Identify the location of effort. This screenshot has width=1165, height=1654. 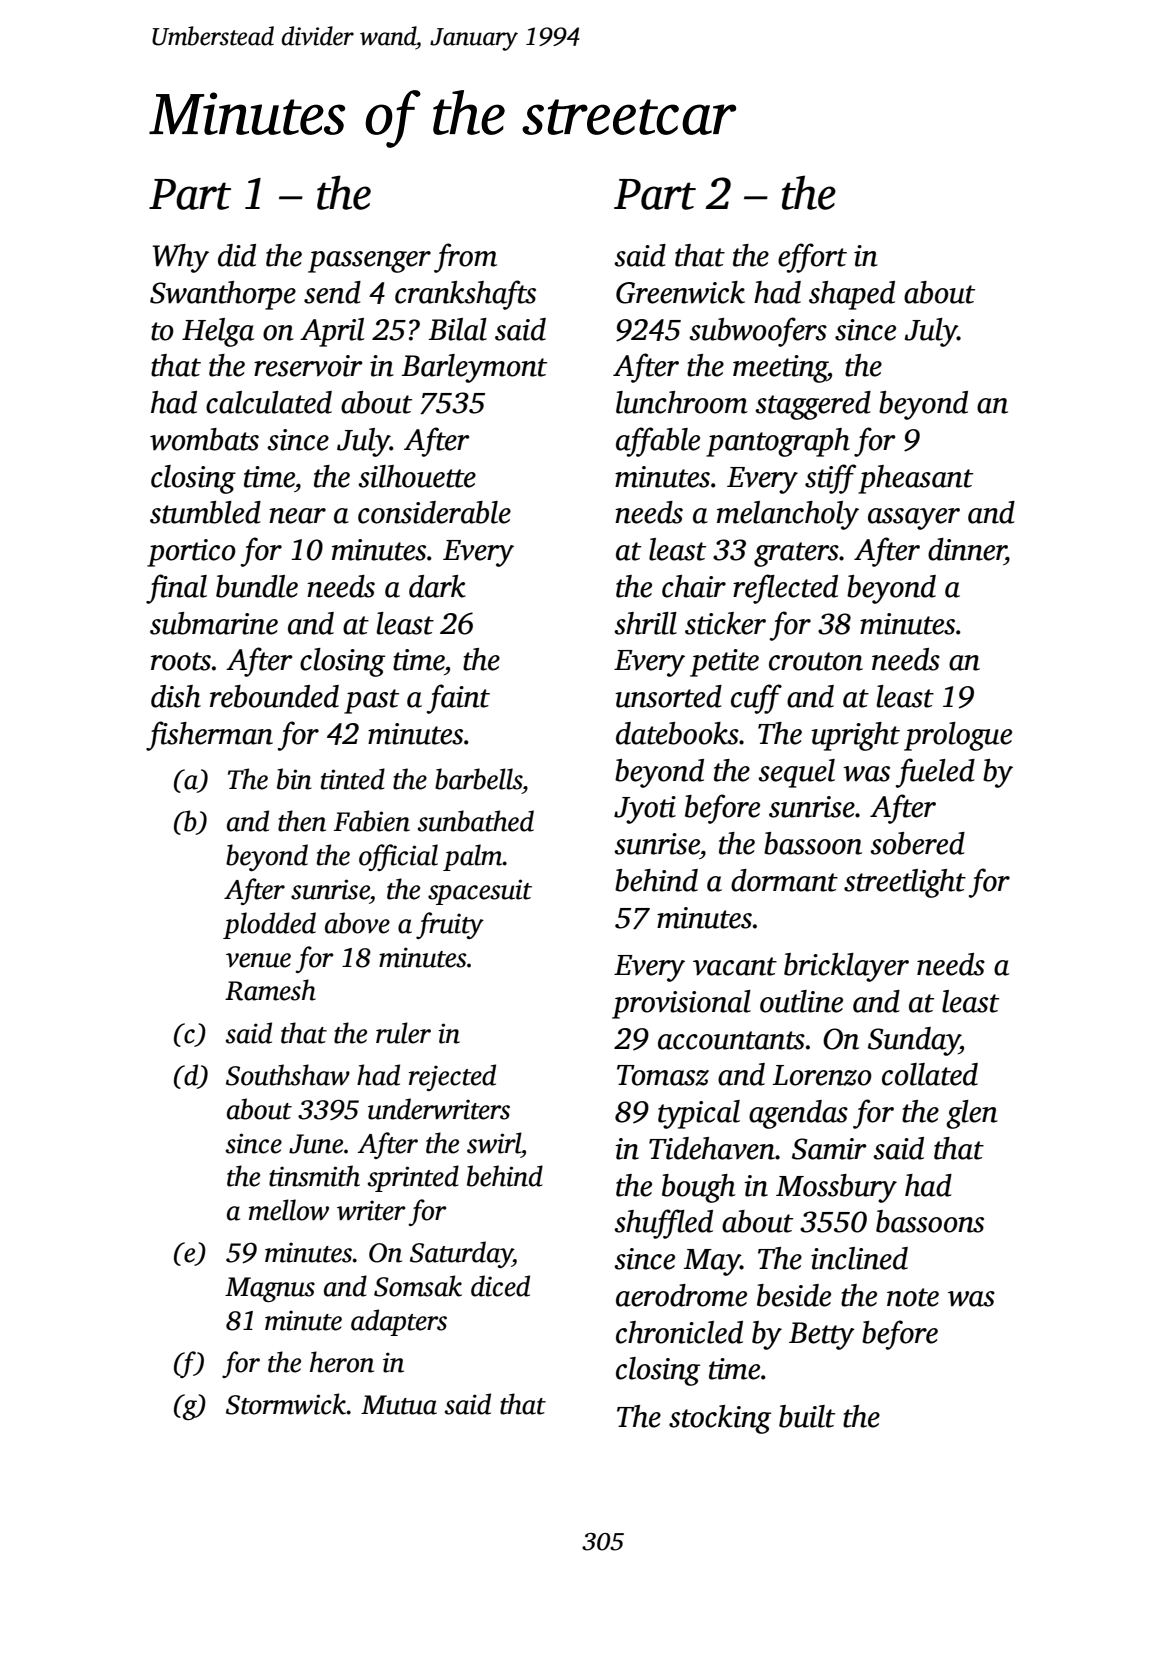
(812, 258).
